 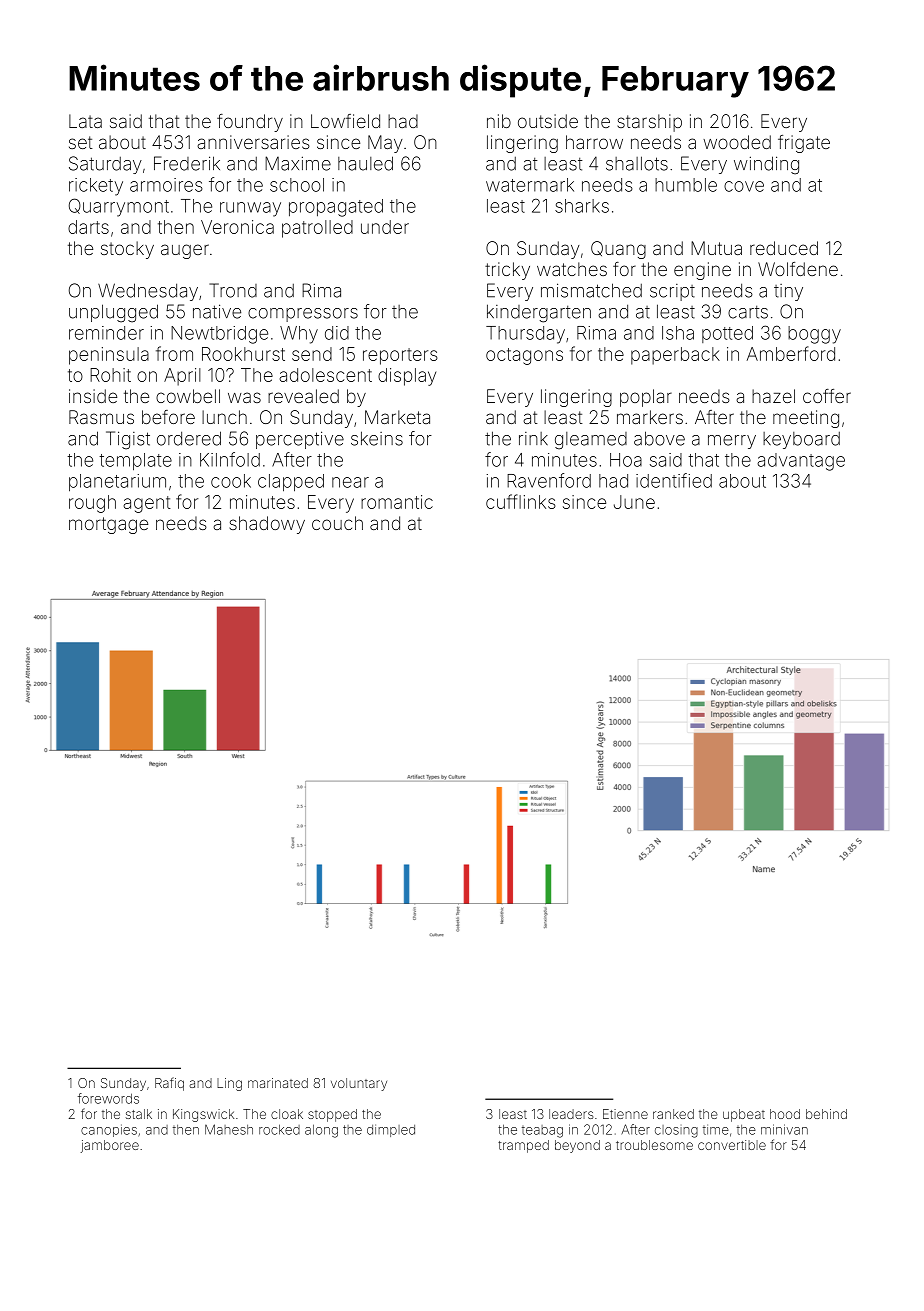 I want to click on foundry, so click(x=250, y=123).
